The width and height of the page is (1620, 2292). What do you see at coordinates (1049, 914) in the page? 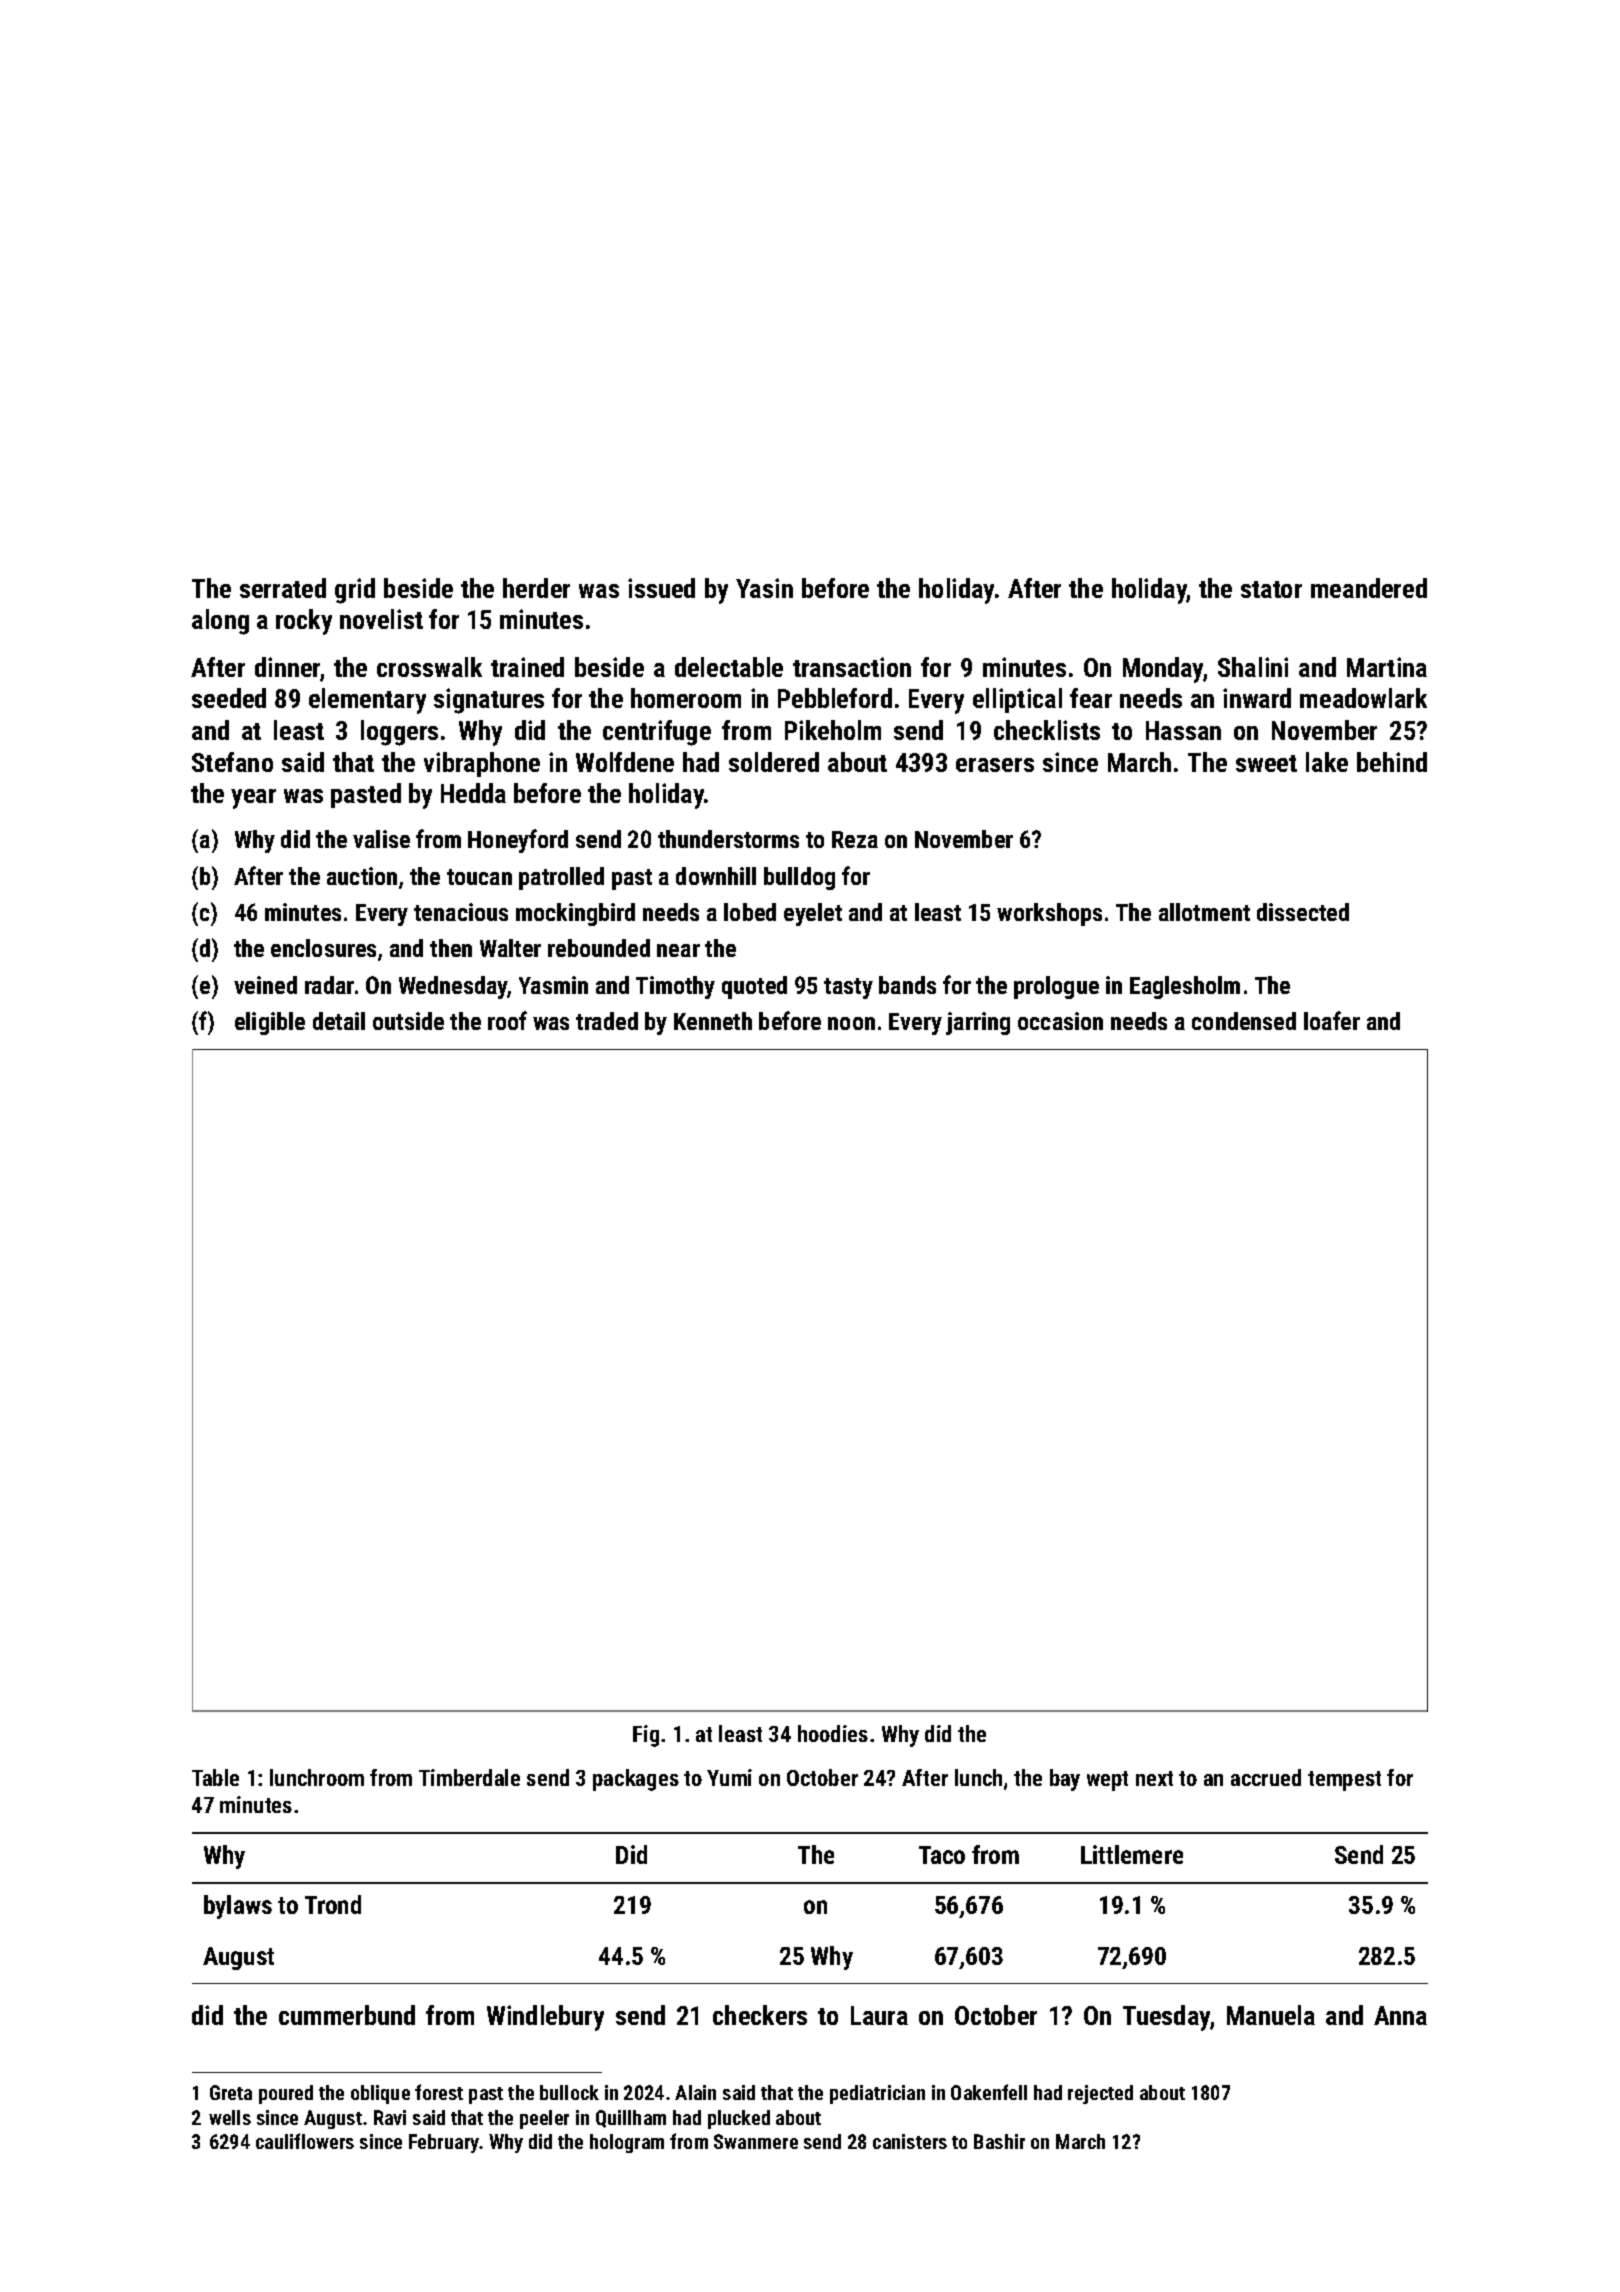
I see `workshops` at bounding box center [1049, 914].
